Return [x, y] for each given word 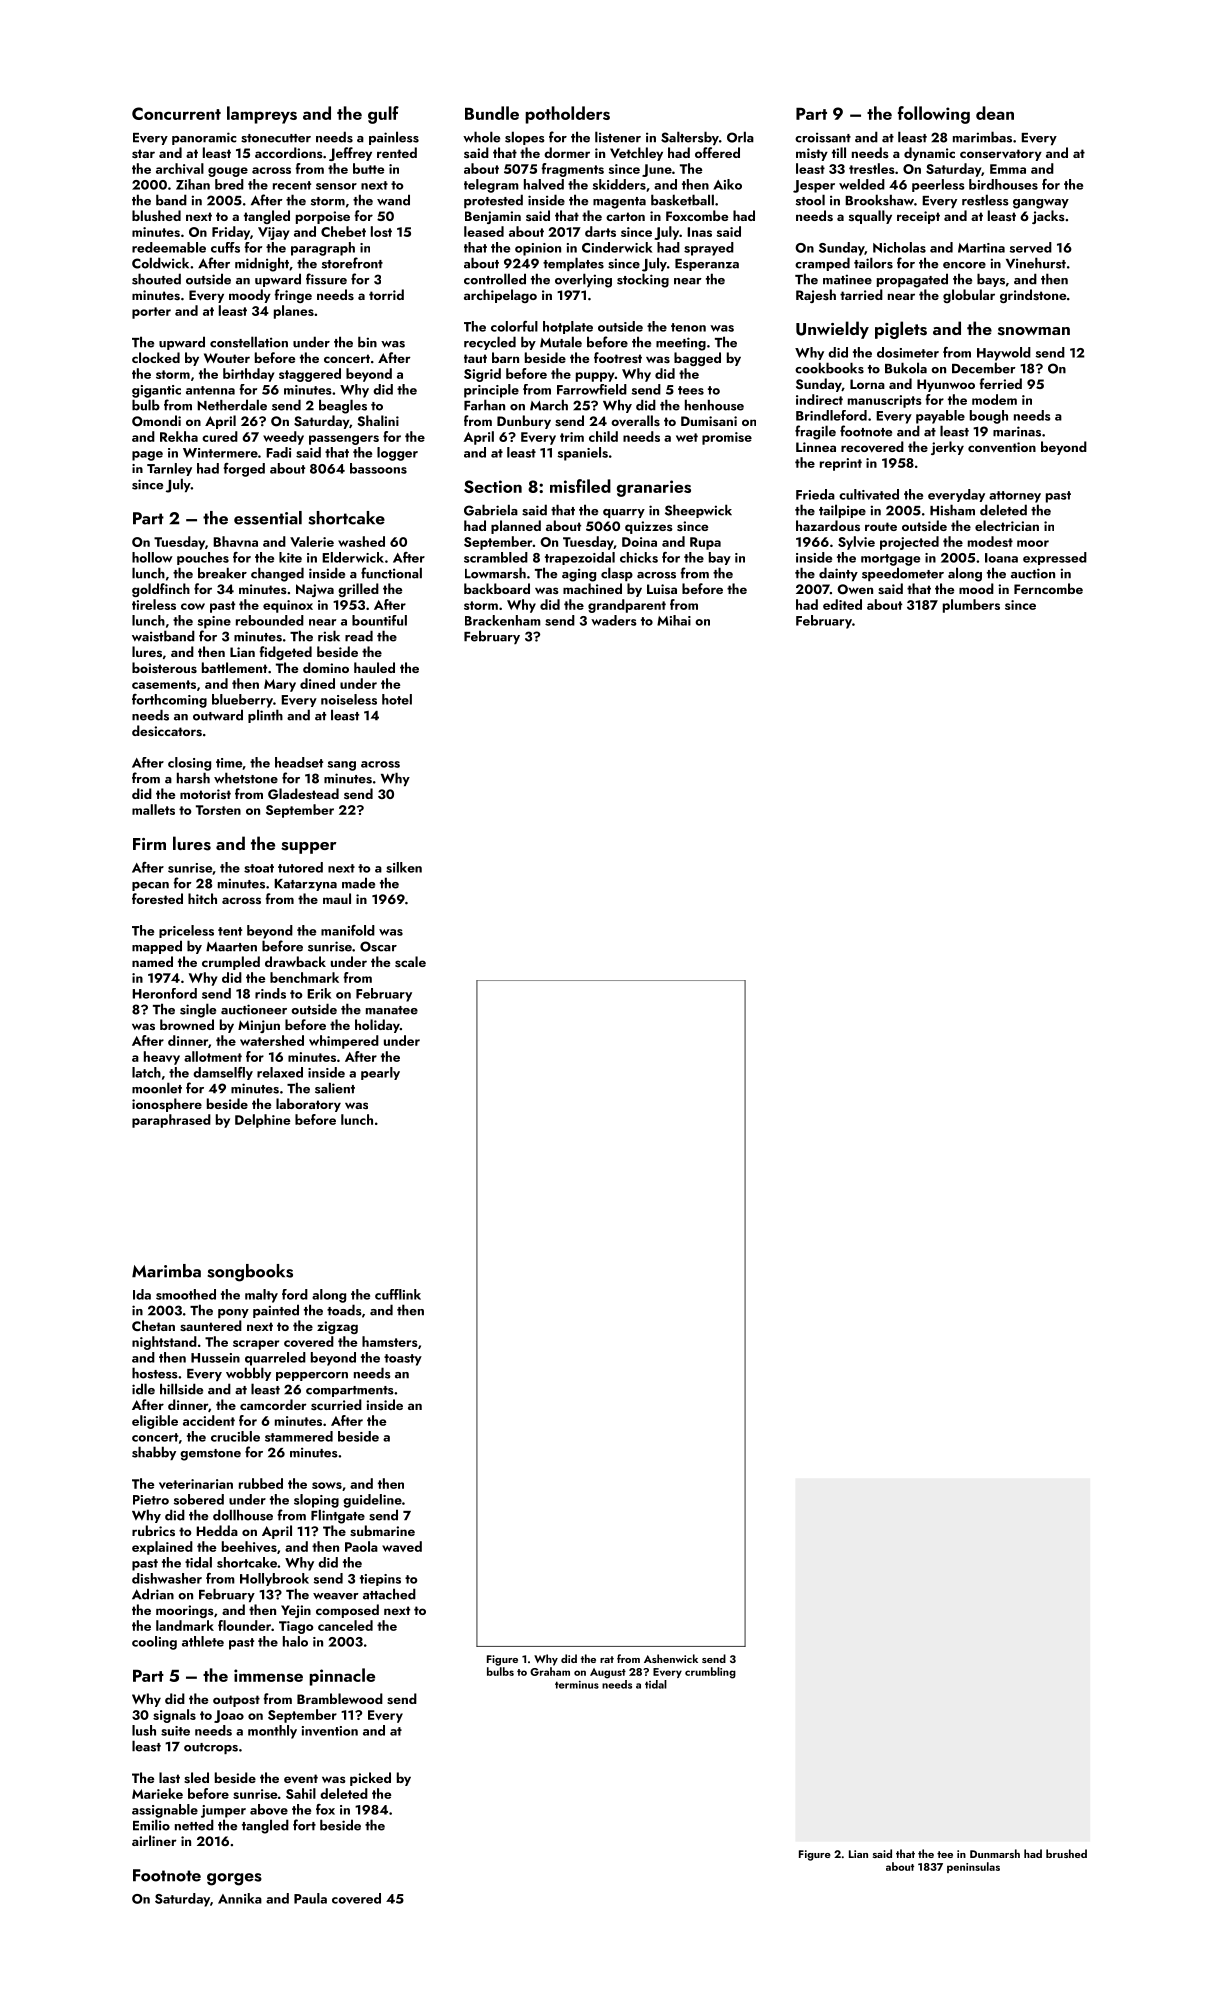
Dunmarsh [995, 1853]
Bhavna [235, 541]
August [608, 1673]
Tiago [296, 1627]
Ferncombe [1048, 588]
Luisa [662, 589]
